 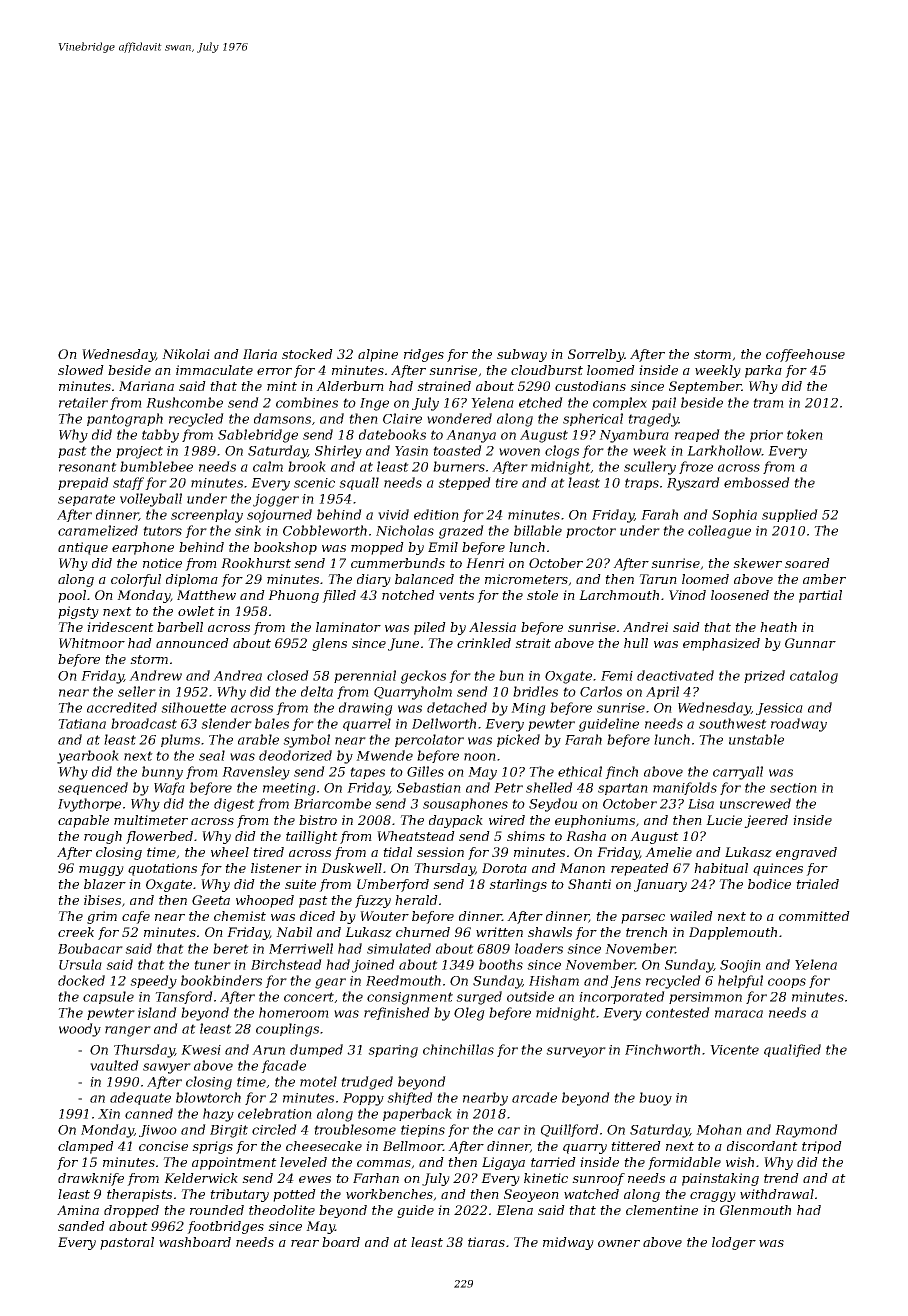 I want to click on Sorrelby, so click(x=596, y=355).
